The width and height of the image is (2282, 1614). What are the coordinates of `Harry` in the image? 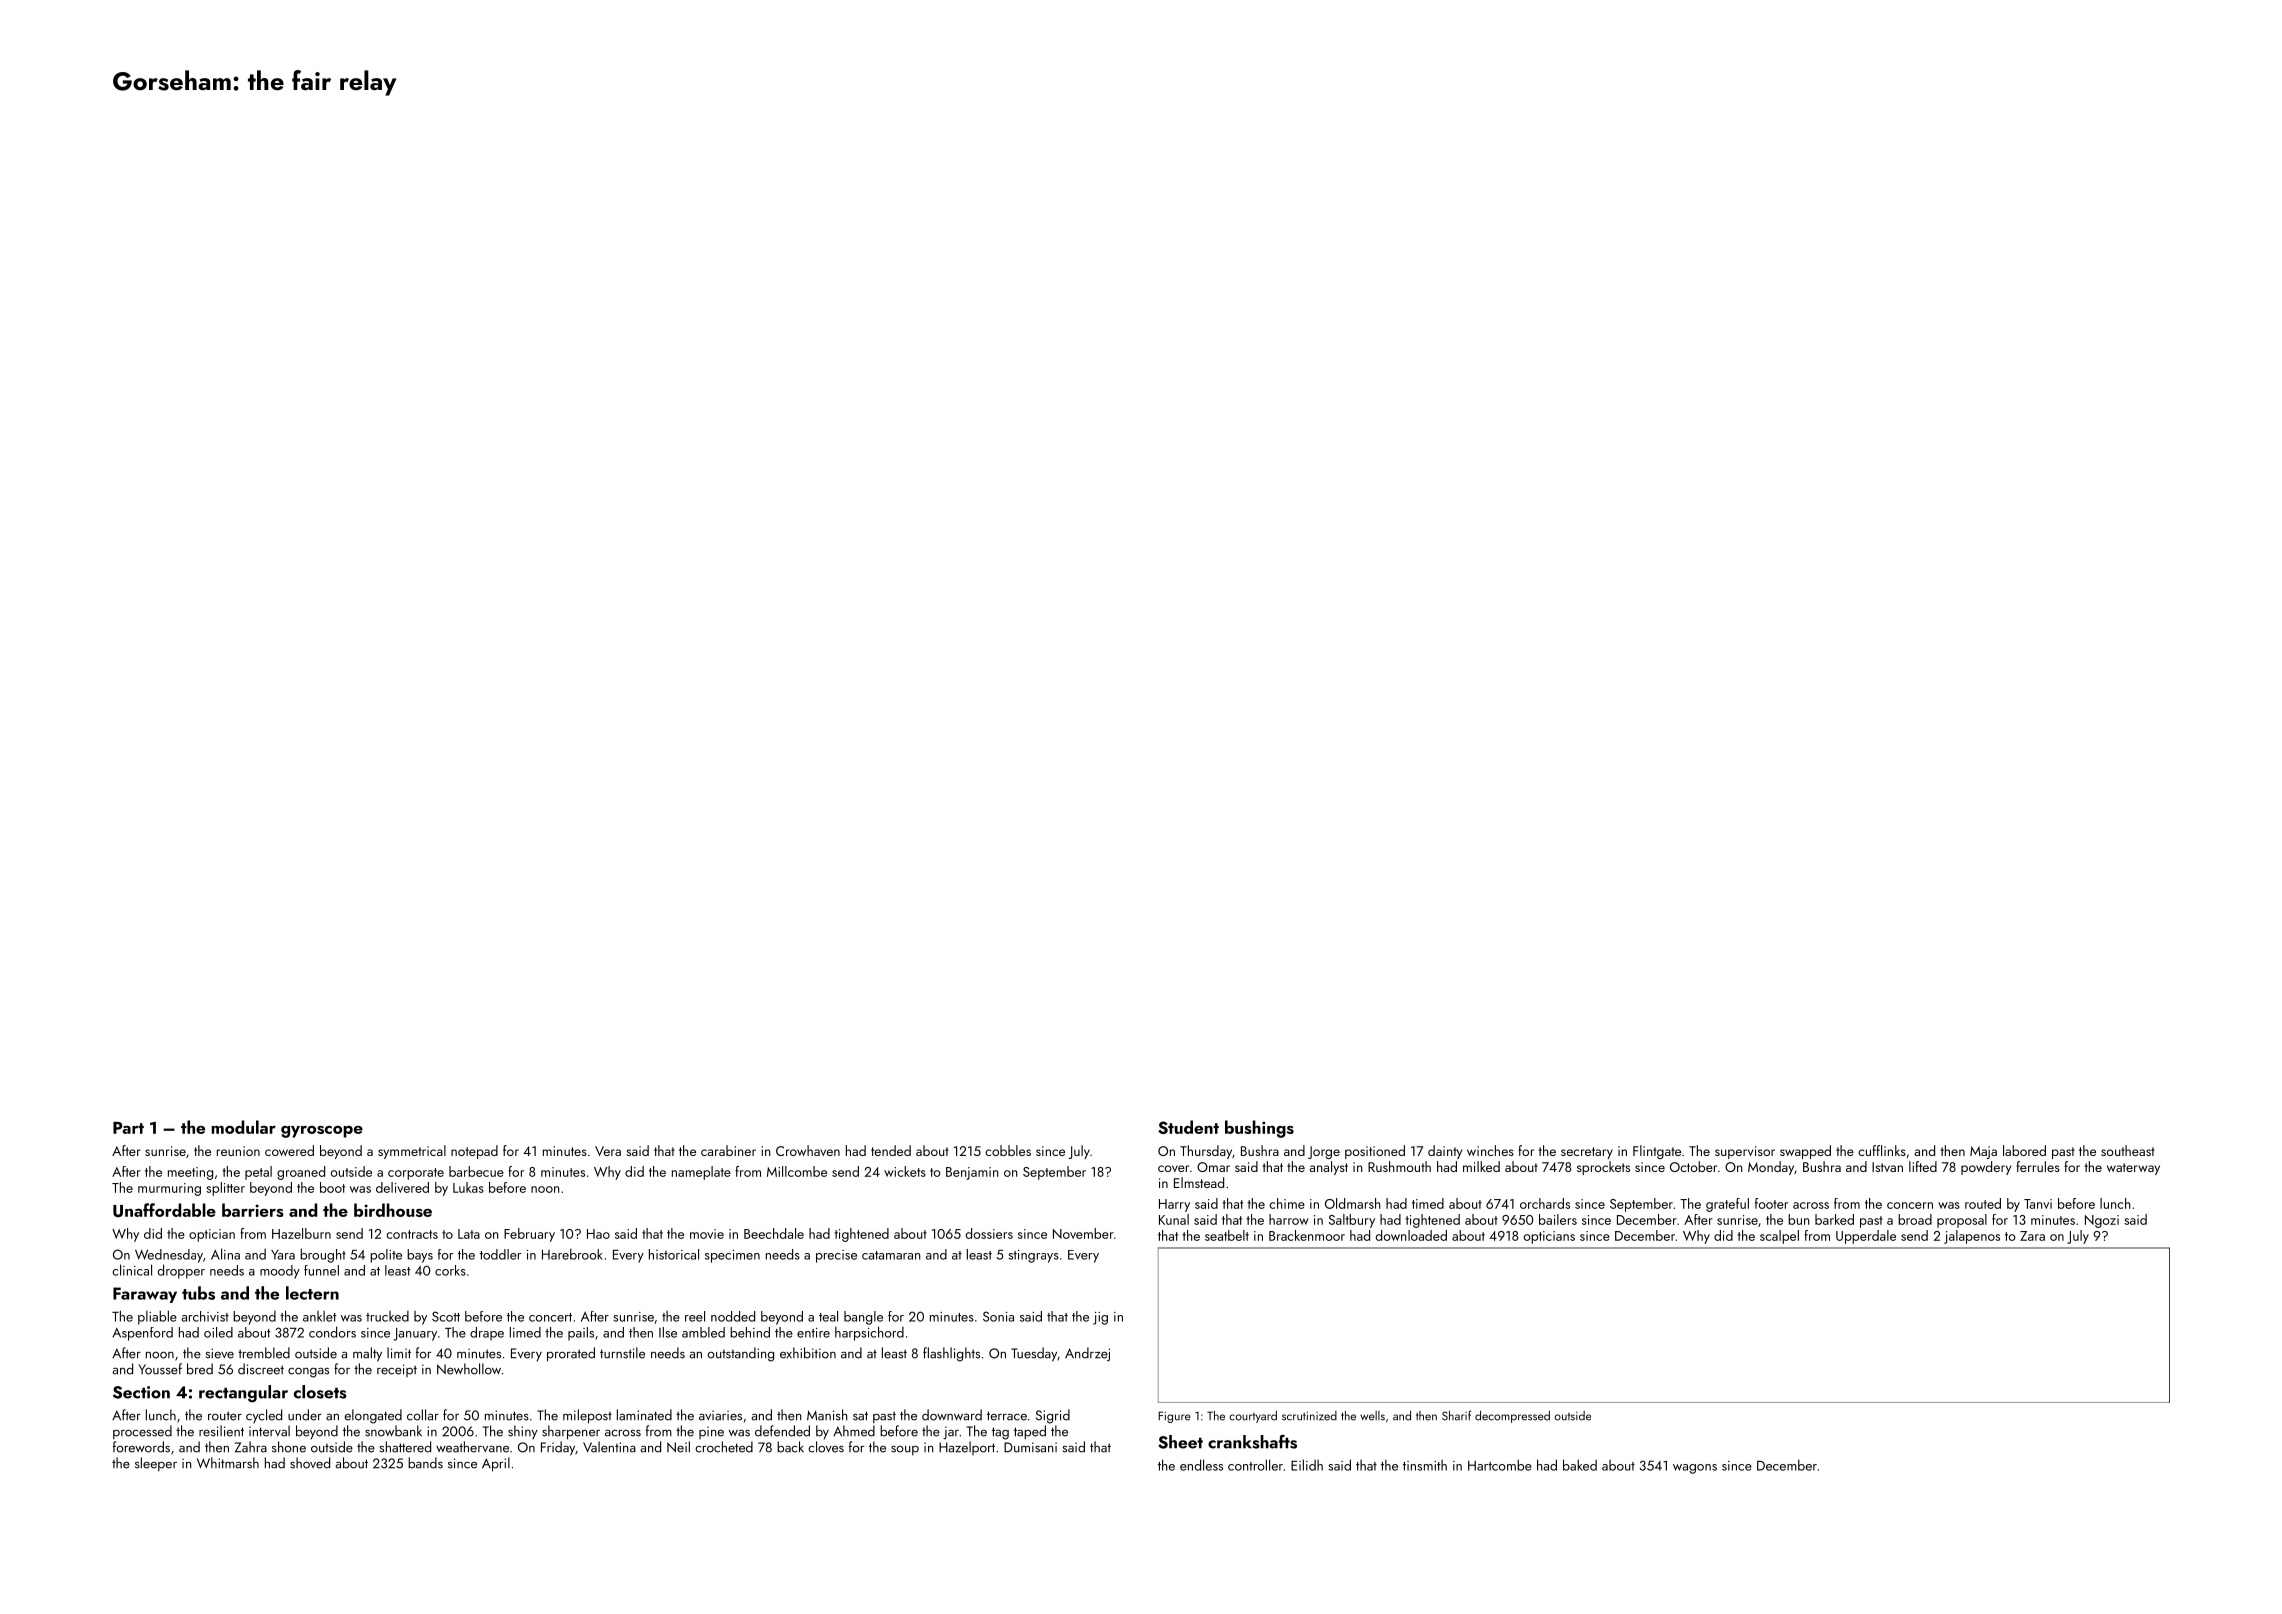 It's located at (1174, 1205).
